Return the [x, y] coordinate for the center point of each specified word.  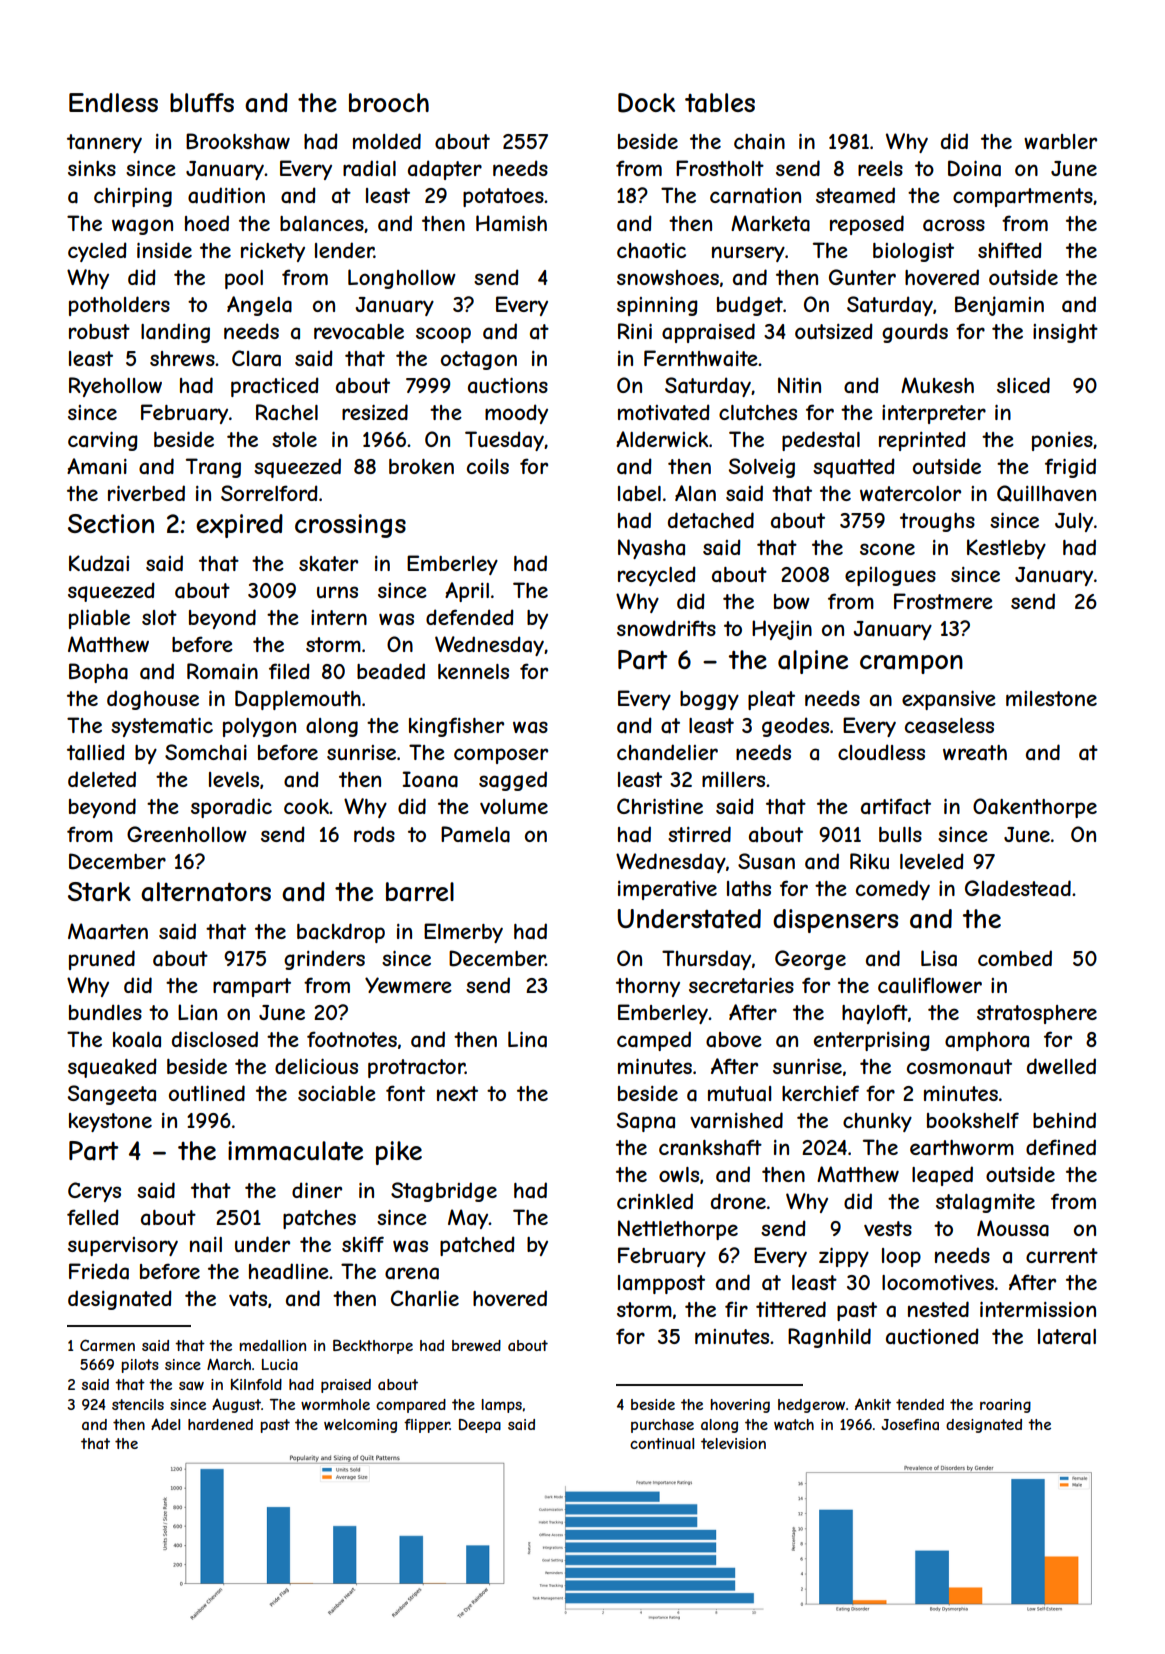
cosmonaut [959, 1067]
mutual [739, 1094]
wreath [975, 753]
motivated [664, 412]
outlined [207, 1093]
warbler [1060, 142]
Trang [213, 468]
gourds [915, 333]
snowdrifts [666, 628]
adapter [445, 170]
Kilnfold [256, 1384]
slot [159, 617]
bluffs [202, 103]
